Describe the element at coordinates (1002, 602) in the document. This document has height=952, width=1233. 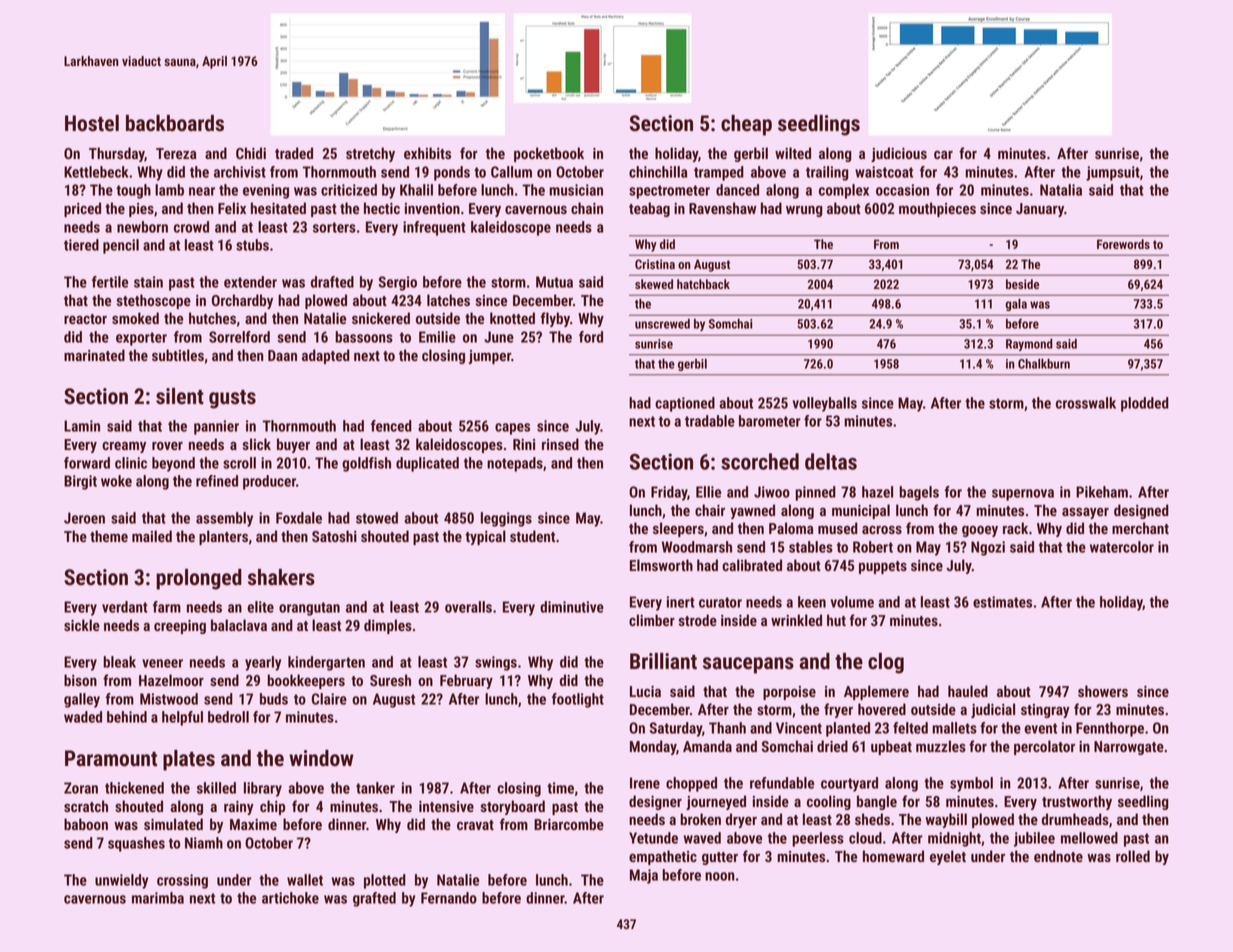
I see `estimates` at that location.
